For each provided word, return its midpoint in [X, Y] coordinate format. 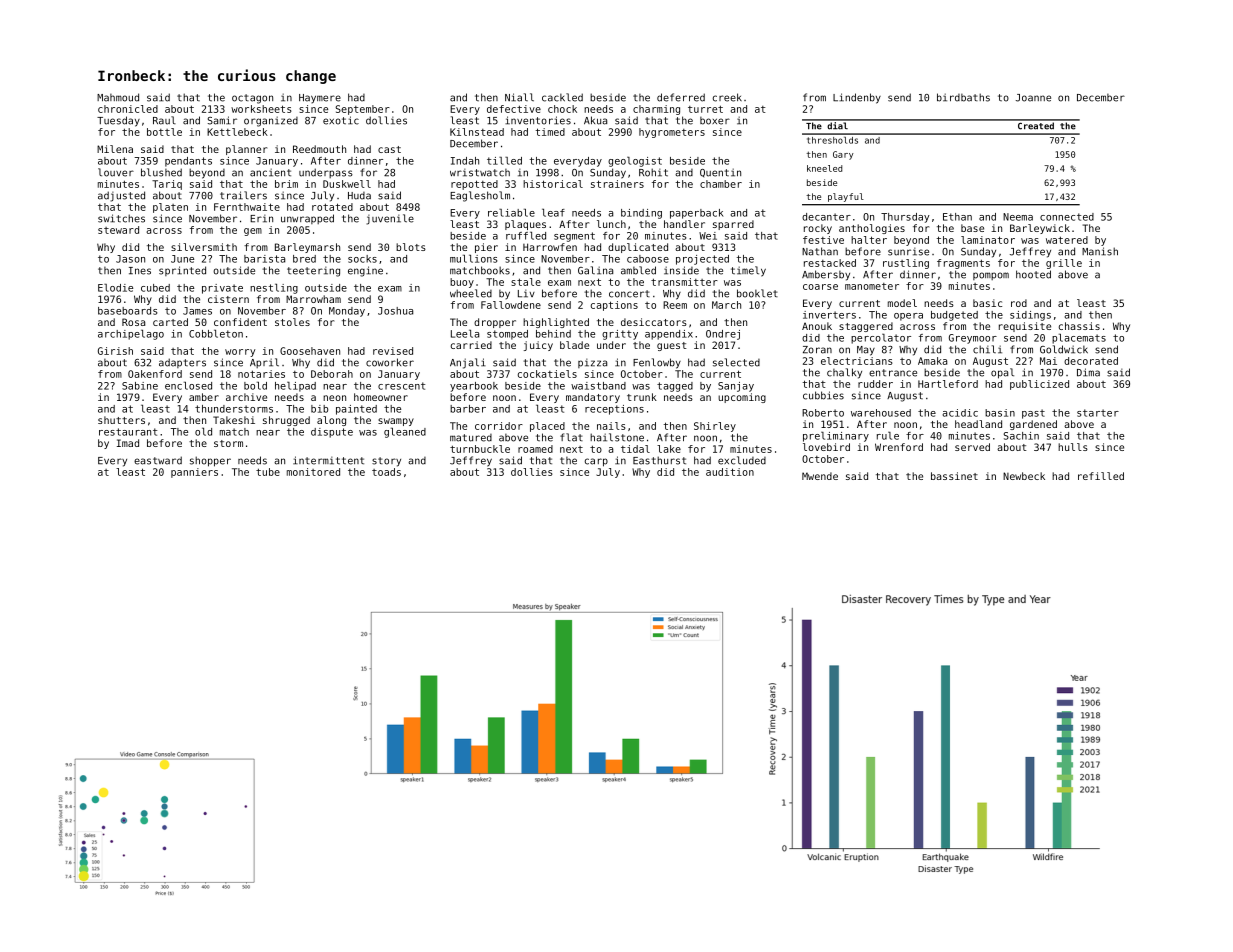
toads [386, 472]
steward [118, 230]
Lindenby [857, 98]
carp [596, 462]
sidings [1030, 316]
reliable [511, 213]
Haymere [320, 99]
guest [672, 346]
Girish [115, 351]
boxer [715, 121]
